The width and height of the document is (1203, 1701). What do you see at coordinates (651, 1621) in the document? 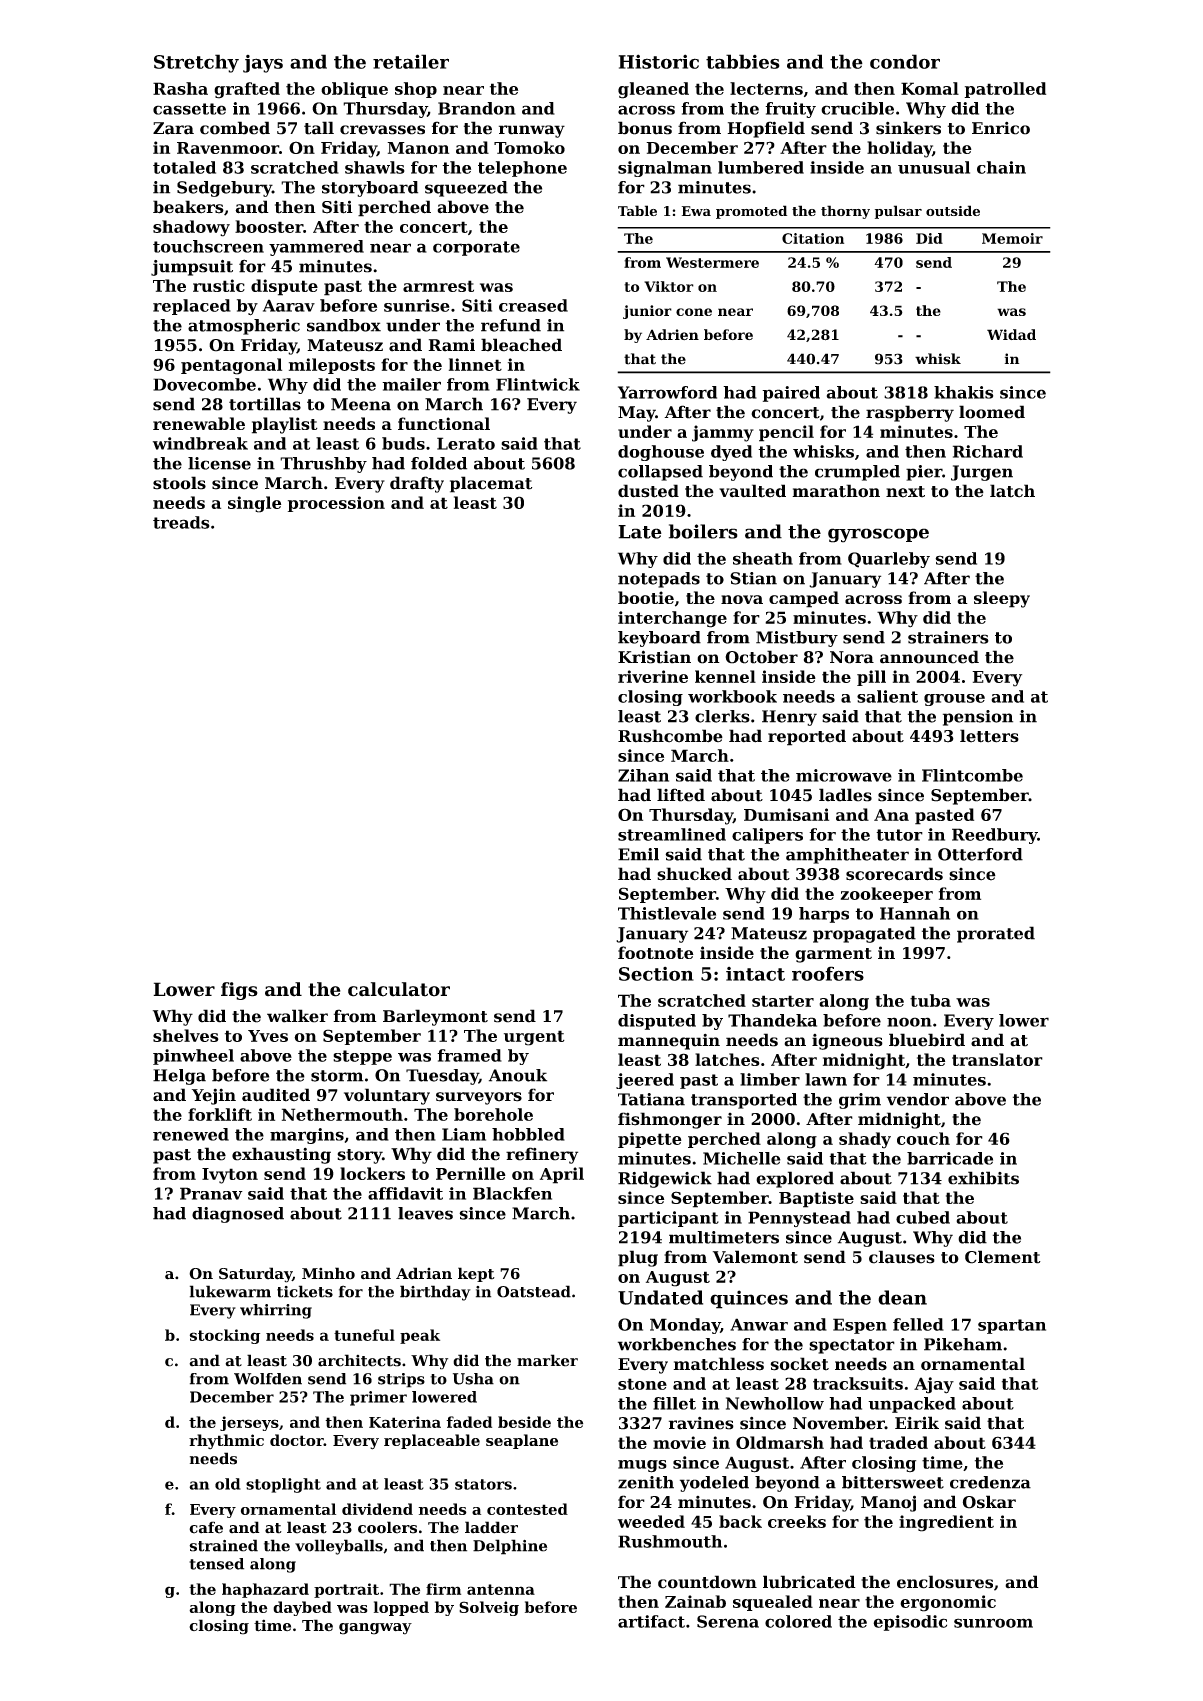
I see `artifact` at bounding box center [651, 1621].
